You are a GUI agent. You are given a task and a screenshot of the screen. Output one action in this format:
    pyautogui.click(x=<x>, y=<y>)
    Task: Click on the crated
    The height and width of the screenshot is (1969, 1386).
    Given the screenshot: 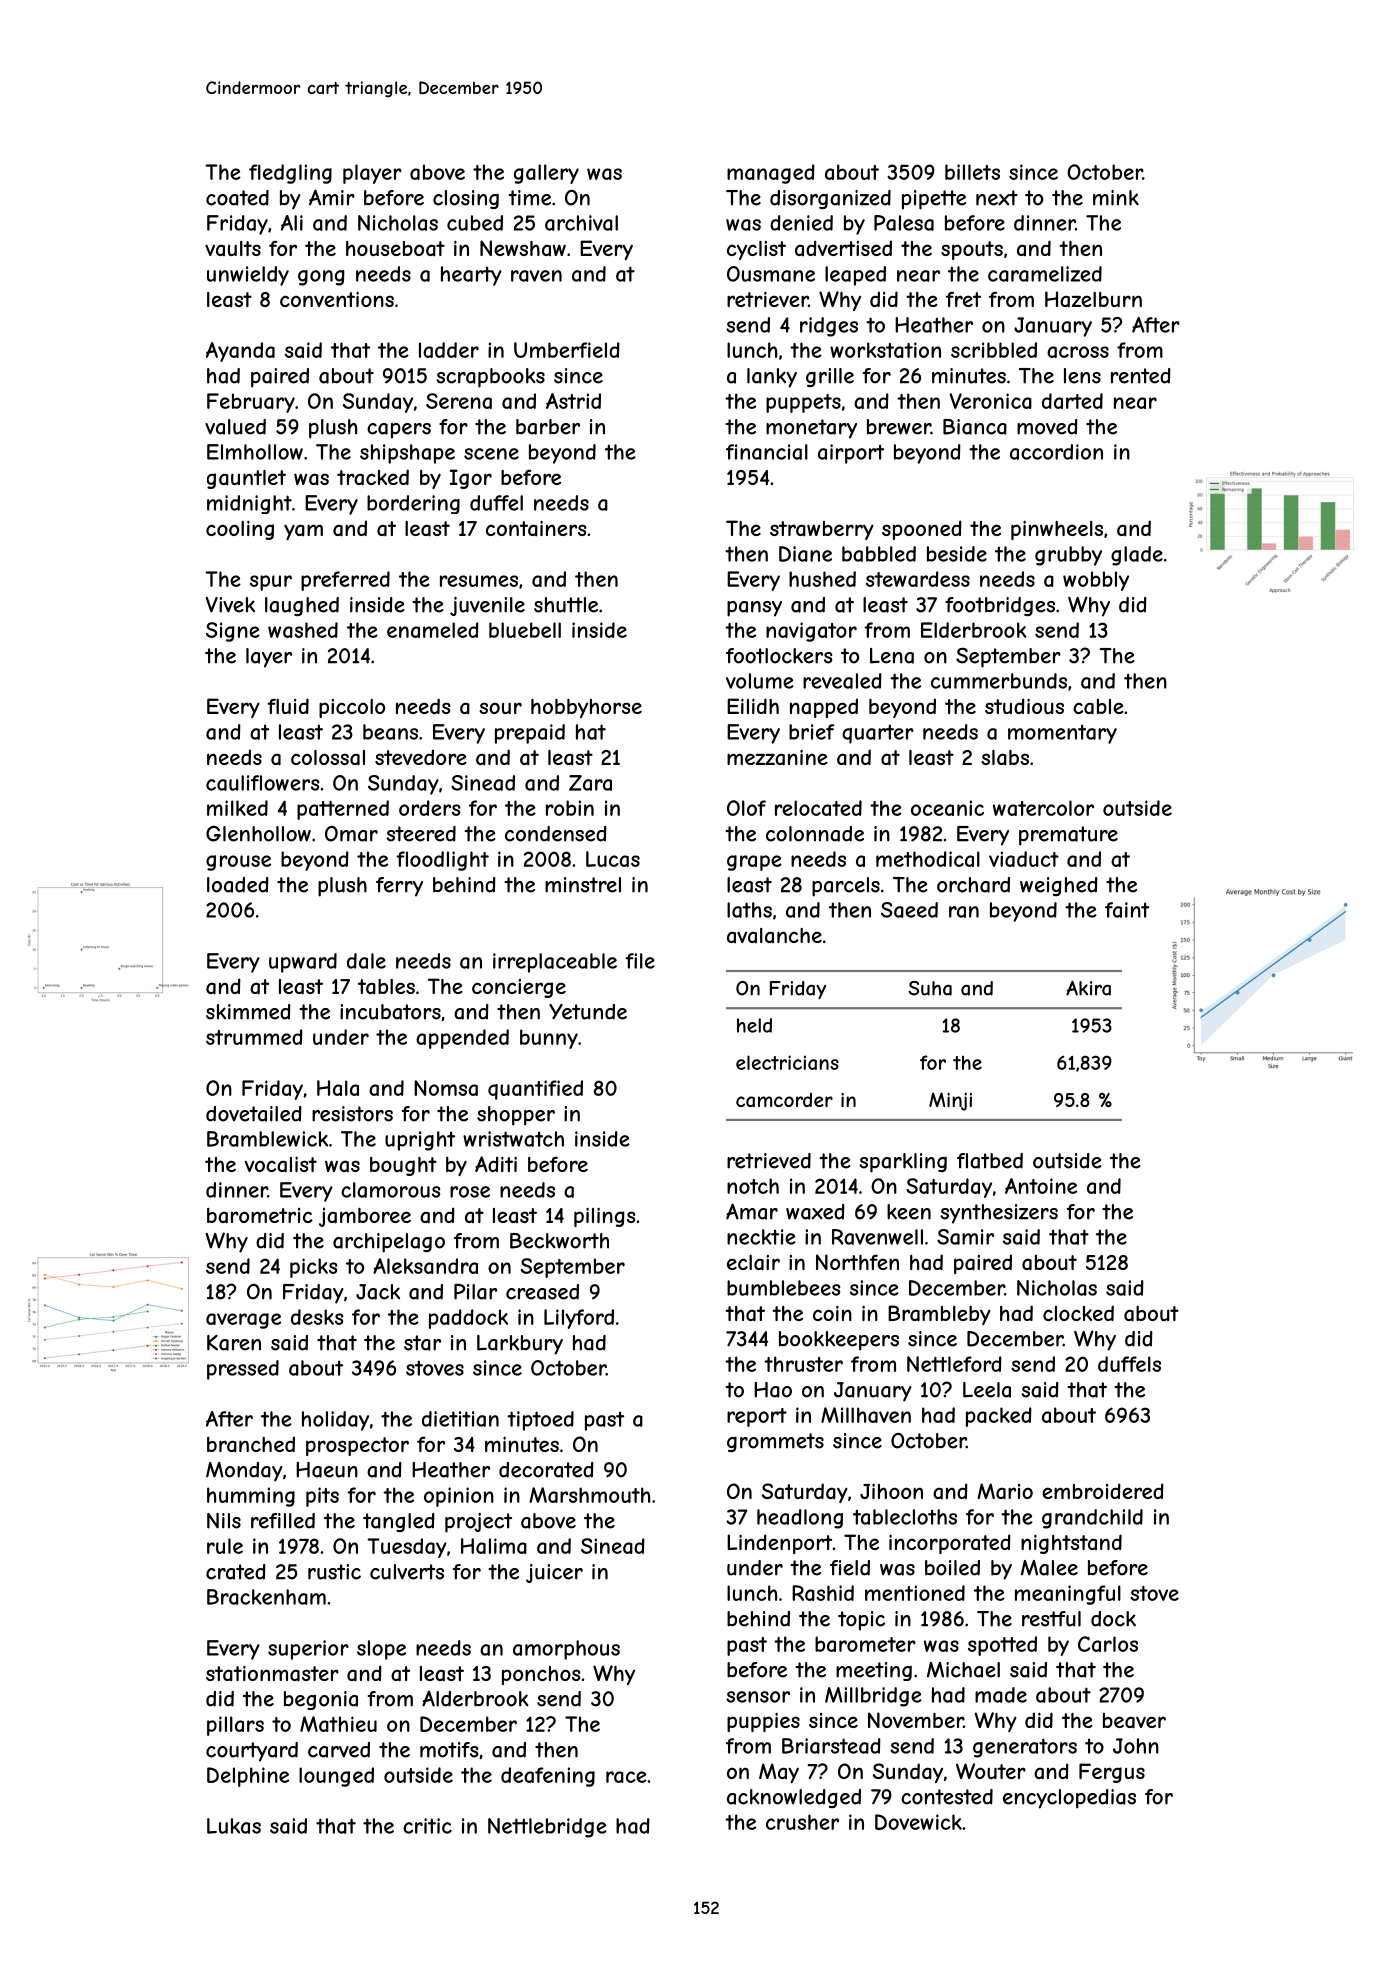 What is the action you would take?
    pyautogui.click(x=236, y=1572)
